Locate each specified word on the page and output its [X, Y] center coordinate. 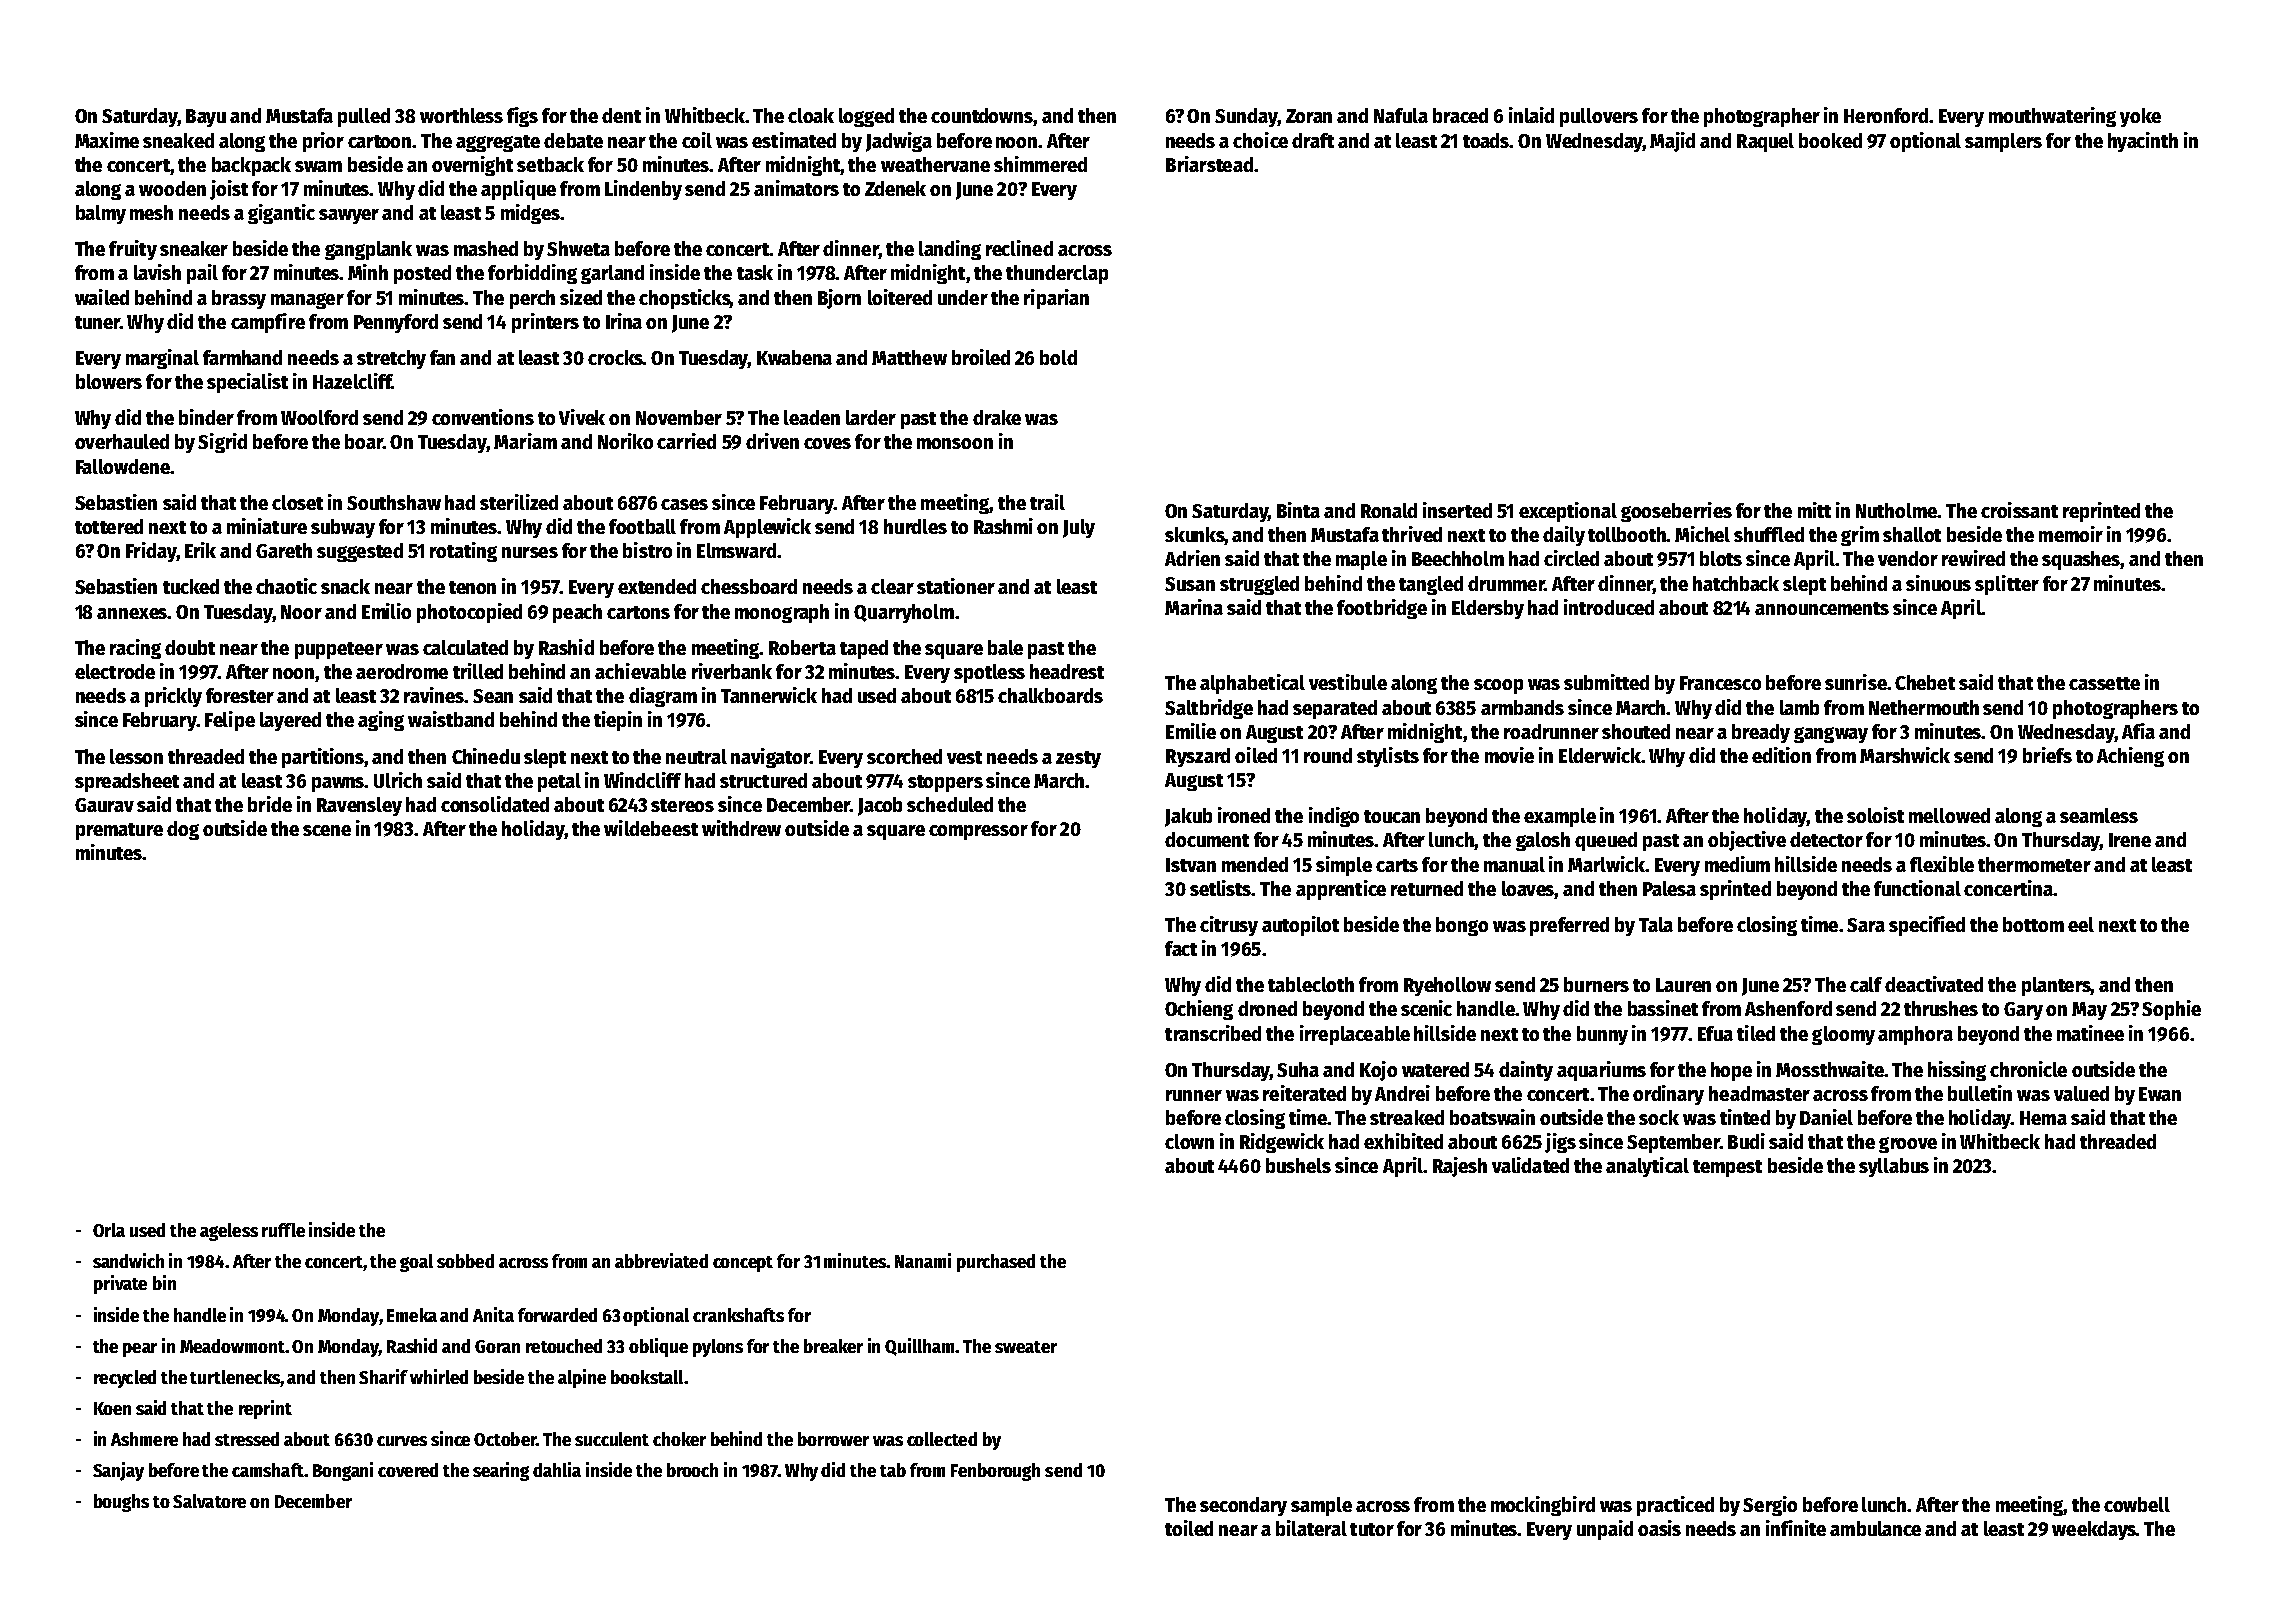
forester [240, 695]
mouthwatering [2052, 117]
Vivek [582, 417]
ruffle [283, 1230]
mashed [486, 248]
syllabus [1894, 1167]
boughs [121, 1503]
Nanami [923, 1260]
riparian [1056, 299]
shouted [1636, 731]
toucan [1392, 816]
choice [1260, 140]
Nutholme [1896, 510]
